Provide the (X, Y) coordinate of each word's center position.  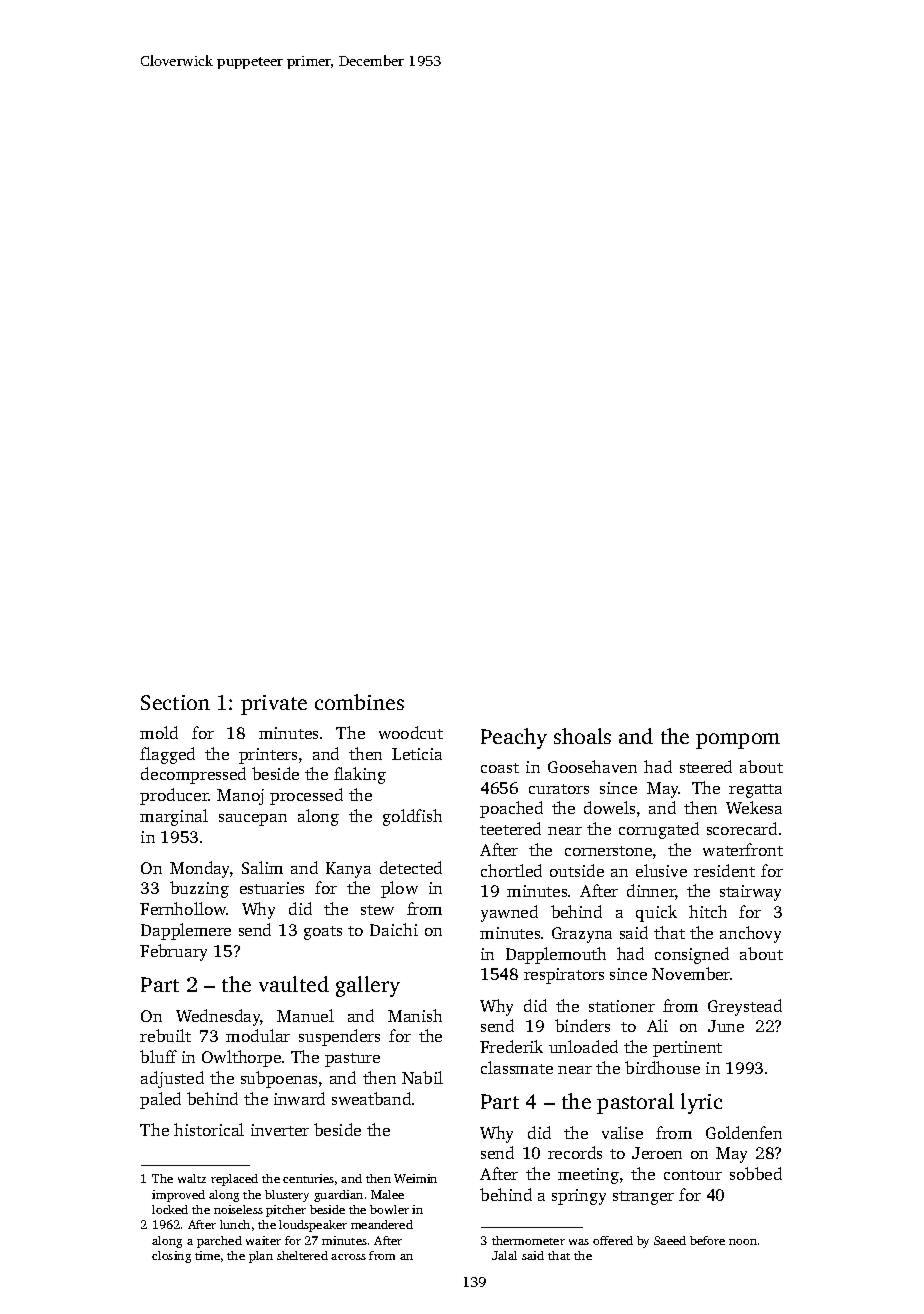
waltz (192, 1178)
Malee (387, 1194)
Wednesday (218, 1017)
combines (359, 702)
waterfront (743, 849)
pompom (738, 741)
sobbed (756, 1173)
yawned (509, 913)
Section (175, 702)
